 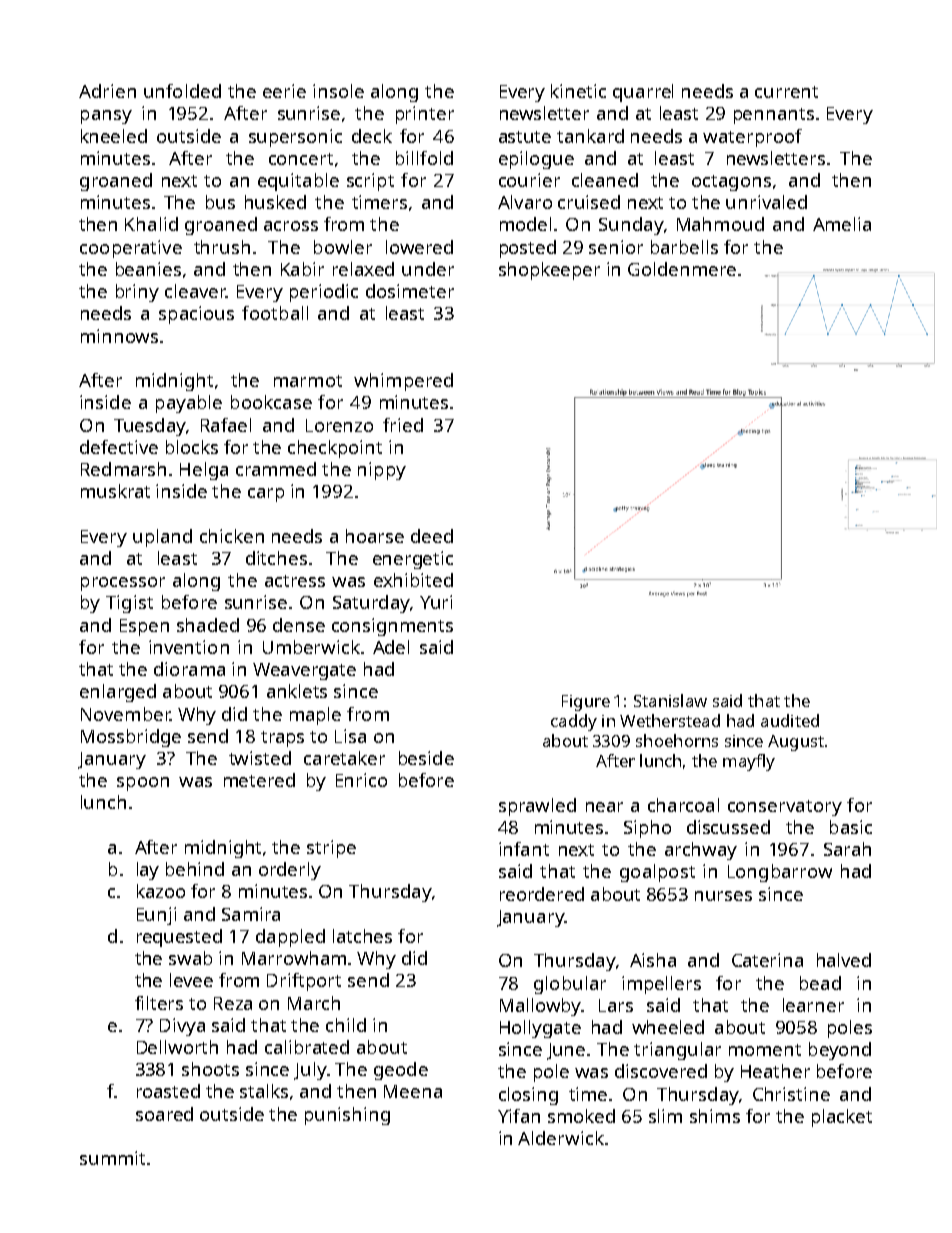 I want to click on Meena, so click(x=413, y=1091).
